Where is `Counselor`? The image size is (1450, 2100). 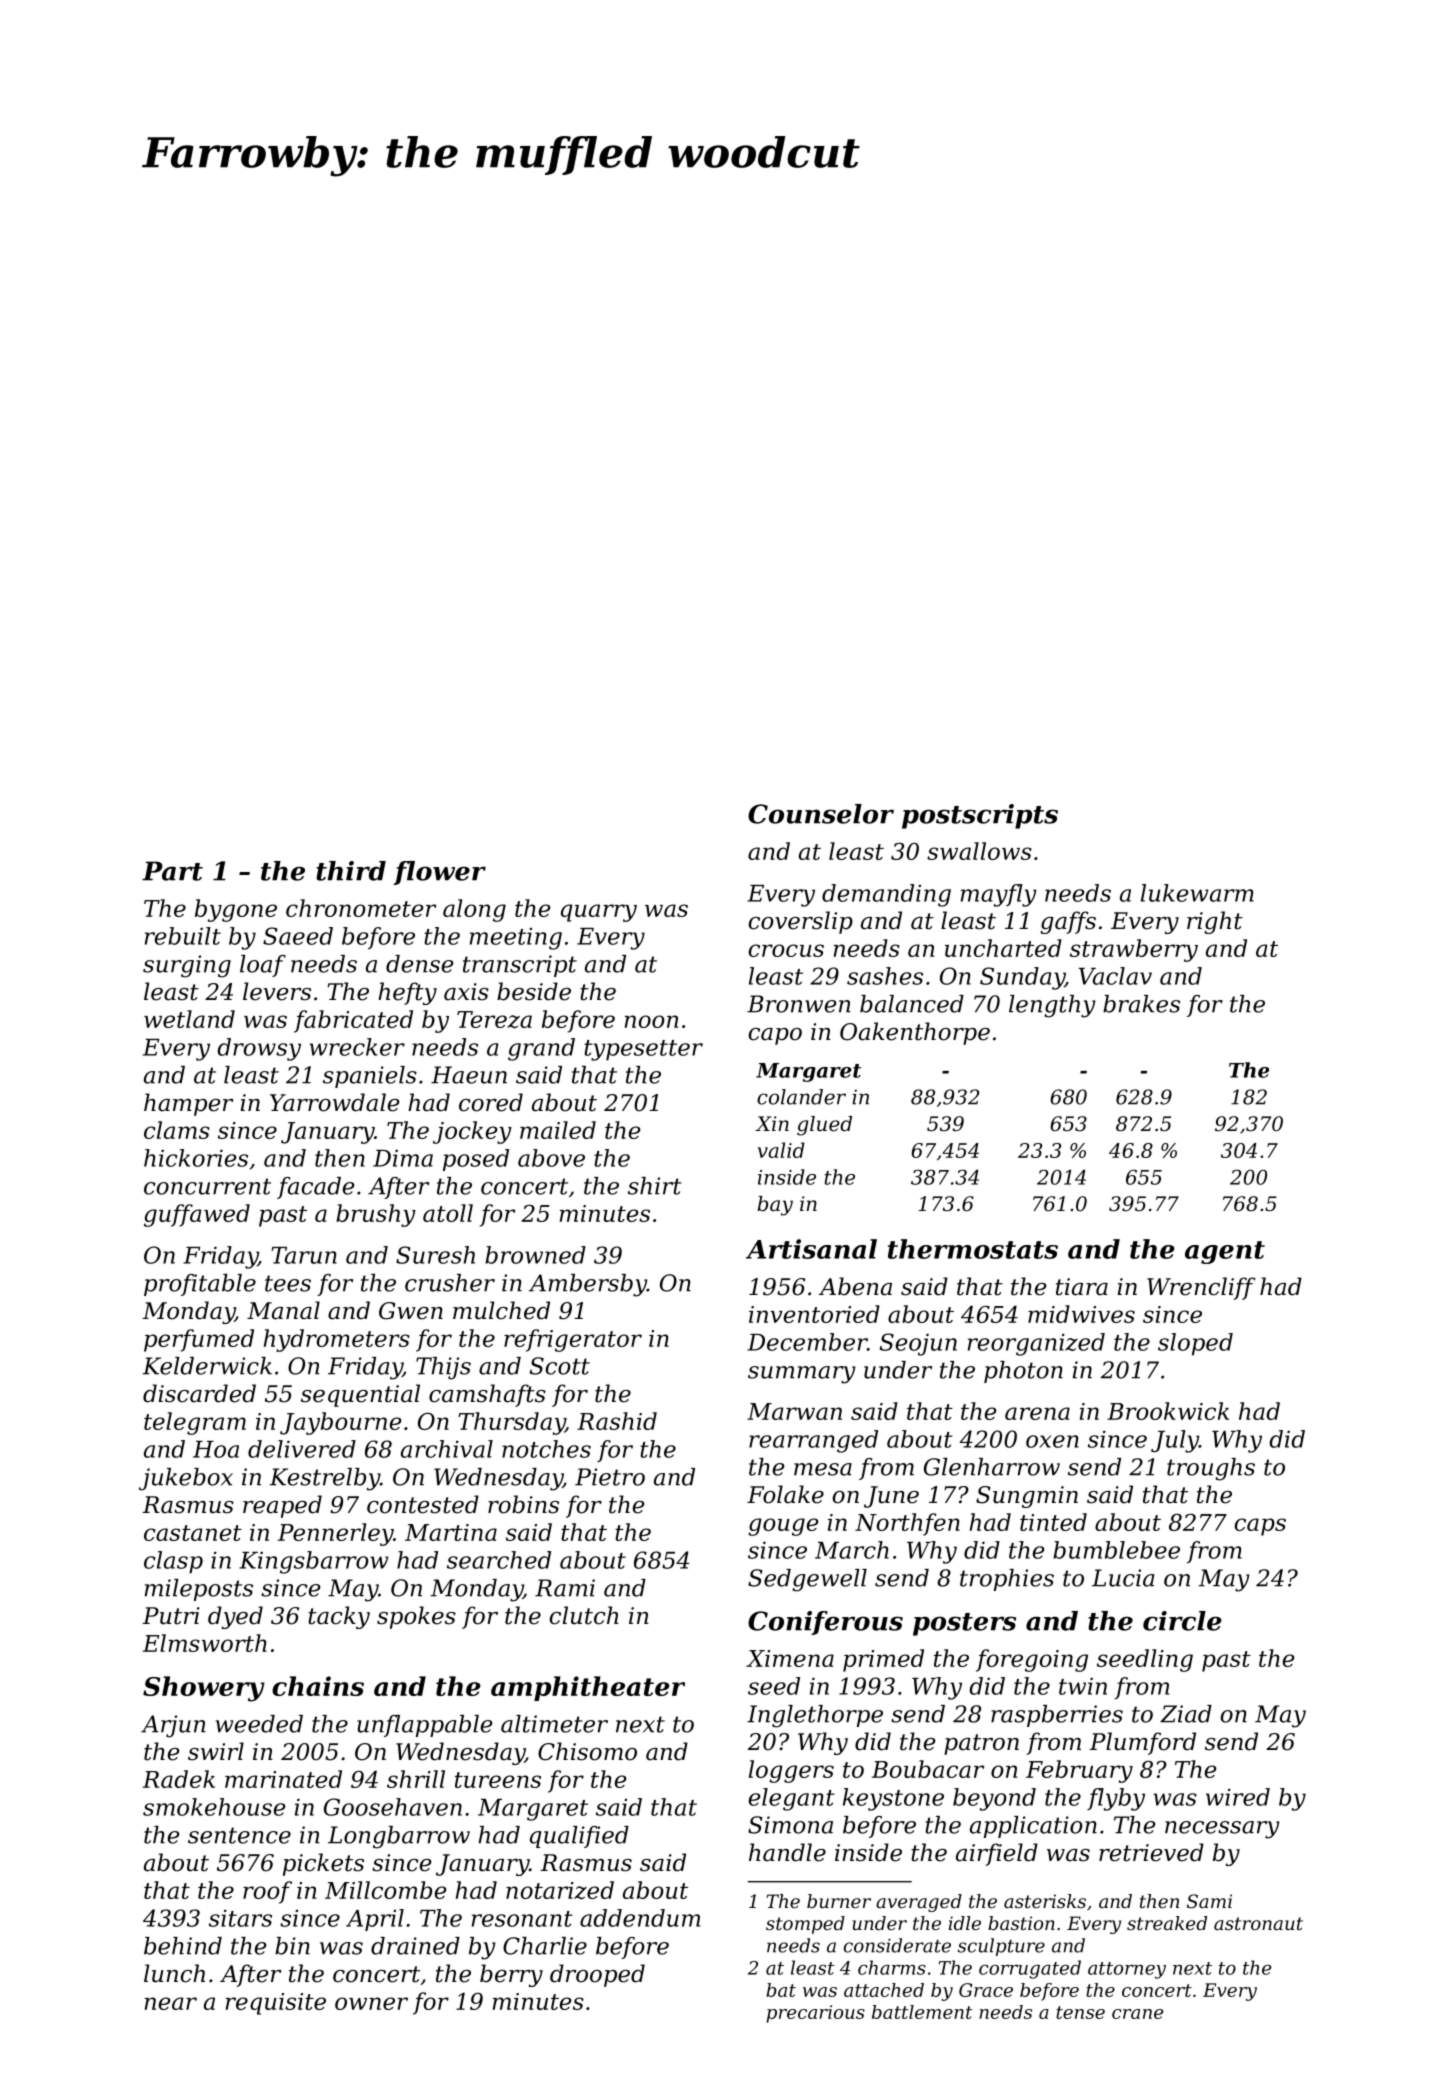
Counselor is located at coordinates (821, 814).
